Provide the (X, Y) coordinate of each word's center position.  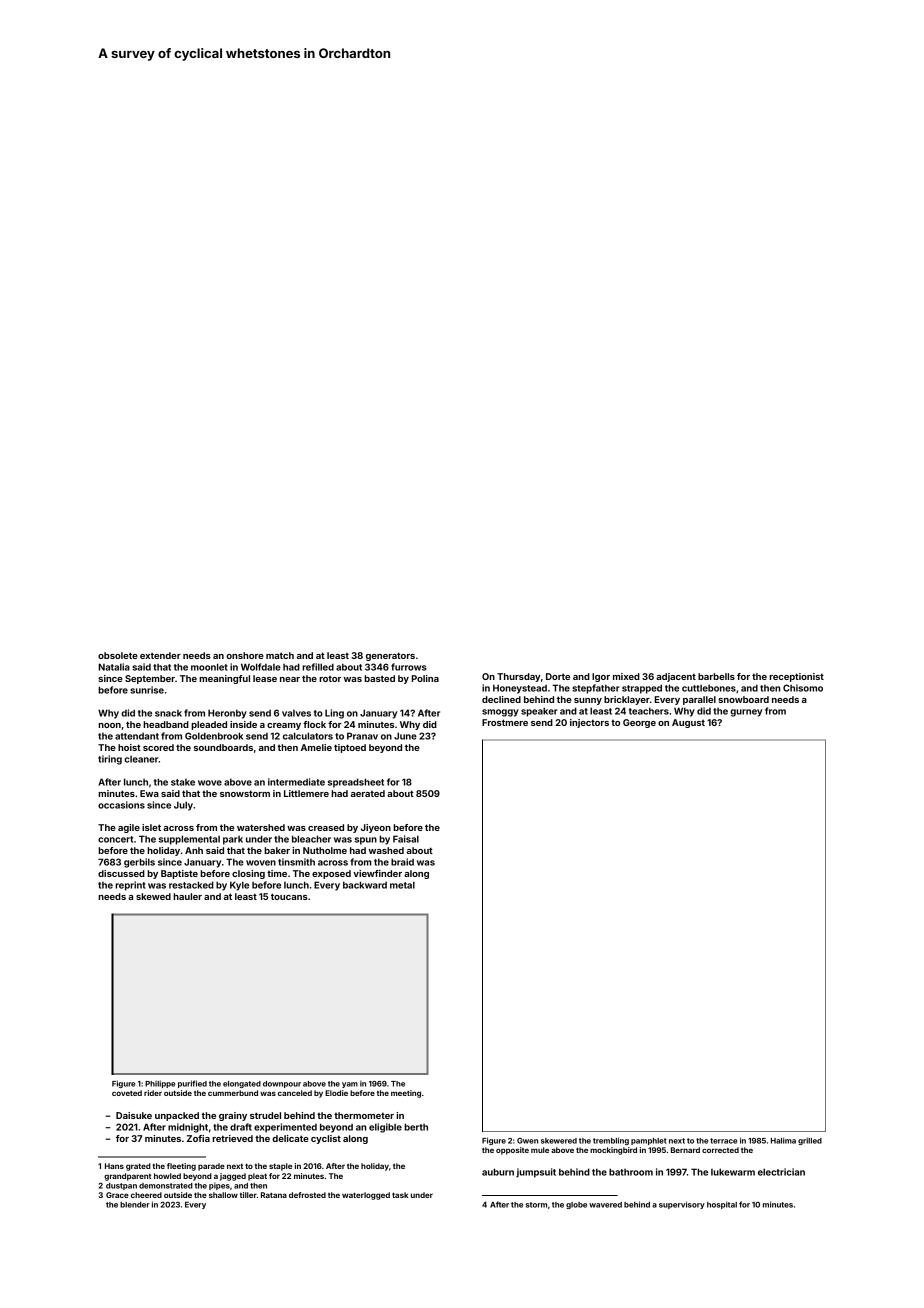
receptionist (796, 677)
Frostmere (505, 722)
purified (192, 1084)
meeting (406, 1094)
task (400, 1195)
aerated (368, 793)
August (688, 723)
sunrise (147, 690)
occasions (121, 805)
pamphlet (649, 1141)
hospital (722, 1205)
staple (280, 1167)
